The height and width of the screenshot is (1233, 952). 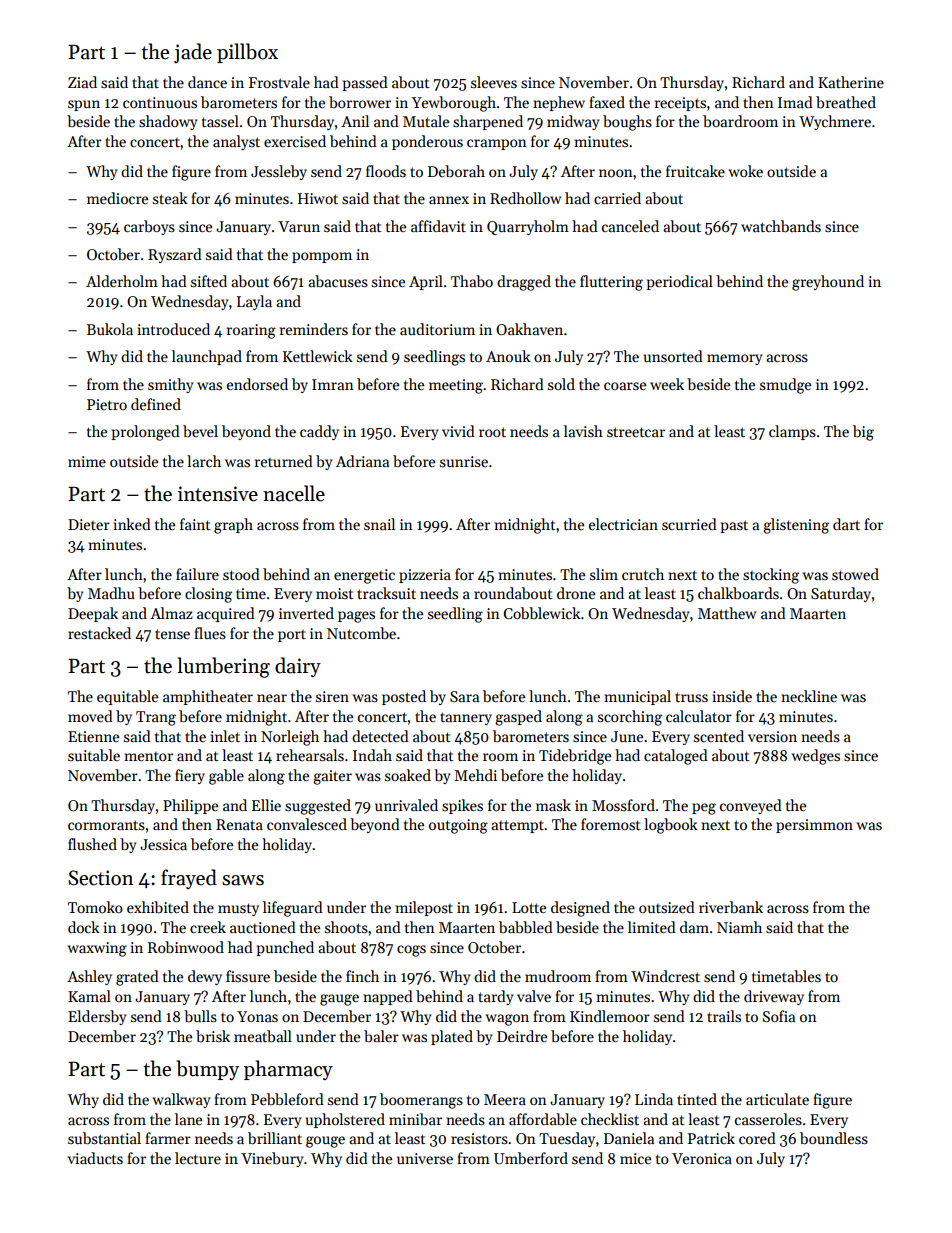 What do you see at coordinates (458, 826) in the screenshot?
I see `outgoing` at bounding box center [458, 826].
